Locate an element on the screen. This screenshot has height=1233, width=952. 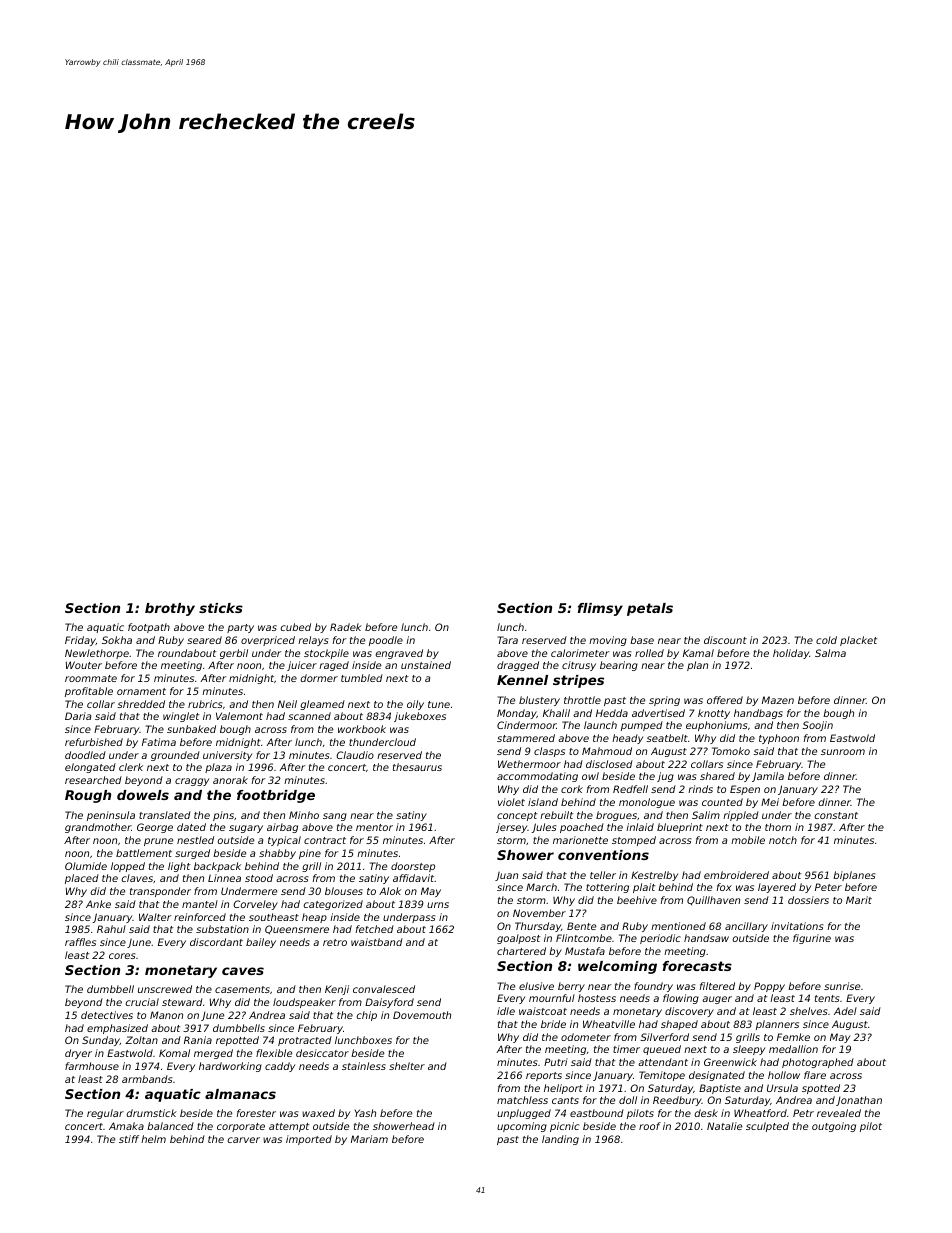
placket is located at coordinates (859, 641).
